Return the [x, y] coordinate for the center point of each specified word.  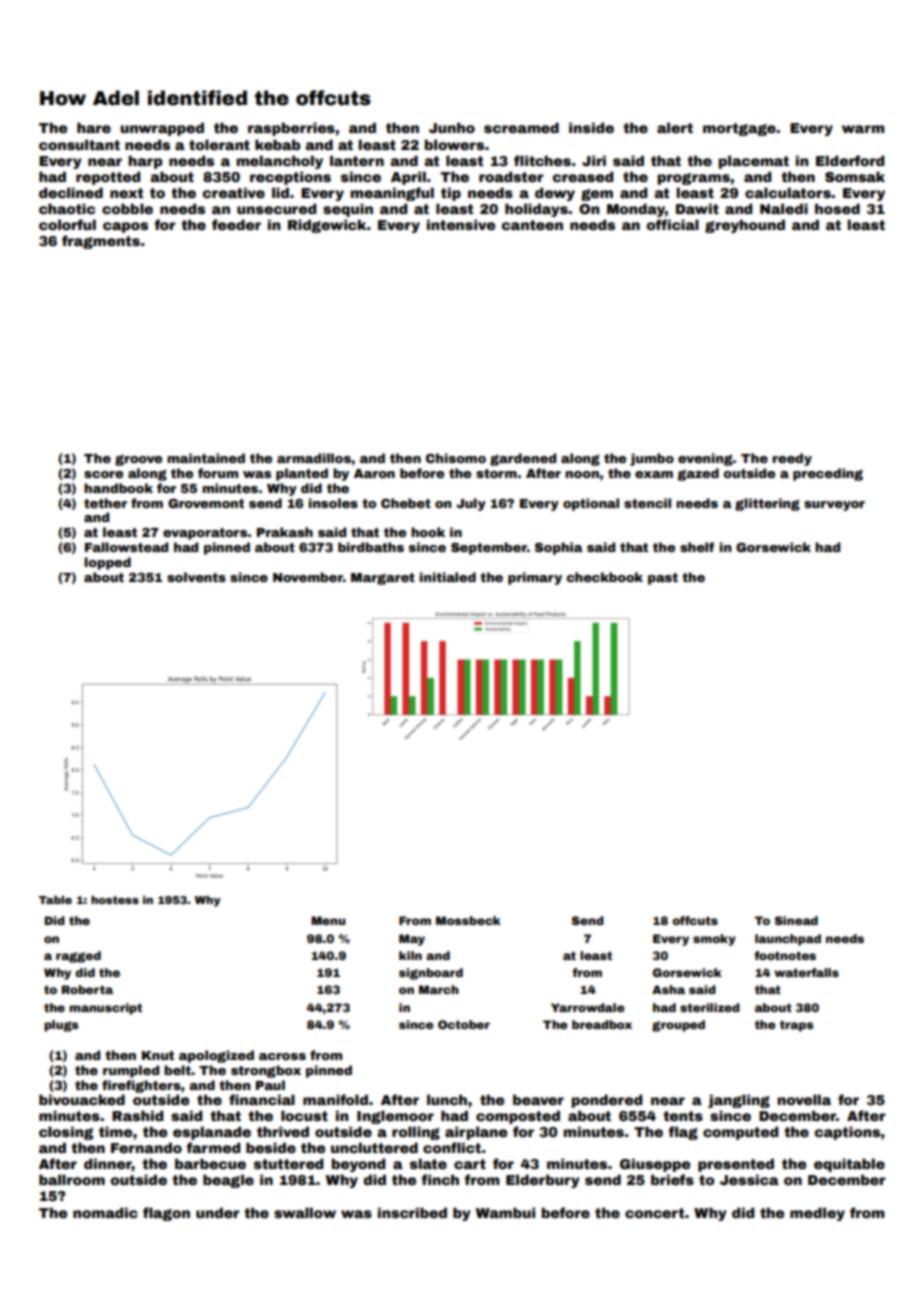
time [115, 1131]
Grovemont [206, 503]
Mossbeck [468, 920]
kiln [410, 955]
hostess [115, 900]
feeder [236, 224]
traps [796, 1026]
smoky [714, 940]
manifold [335, 1099]
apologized [216, 1056]
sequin [348, 210]
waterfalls [806, 972]
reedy [792, 459]
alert [675, 127]
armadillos [314, 458]
